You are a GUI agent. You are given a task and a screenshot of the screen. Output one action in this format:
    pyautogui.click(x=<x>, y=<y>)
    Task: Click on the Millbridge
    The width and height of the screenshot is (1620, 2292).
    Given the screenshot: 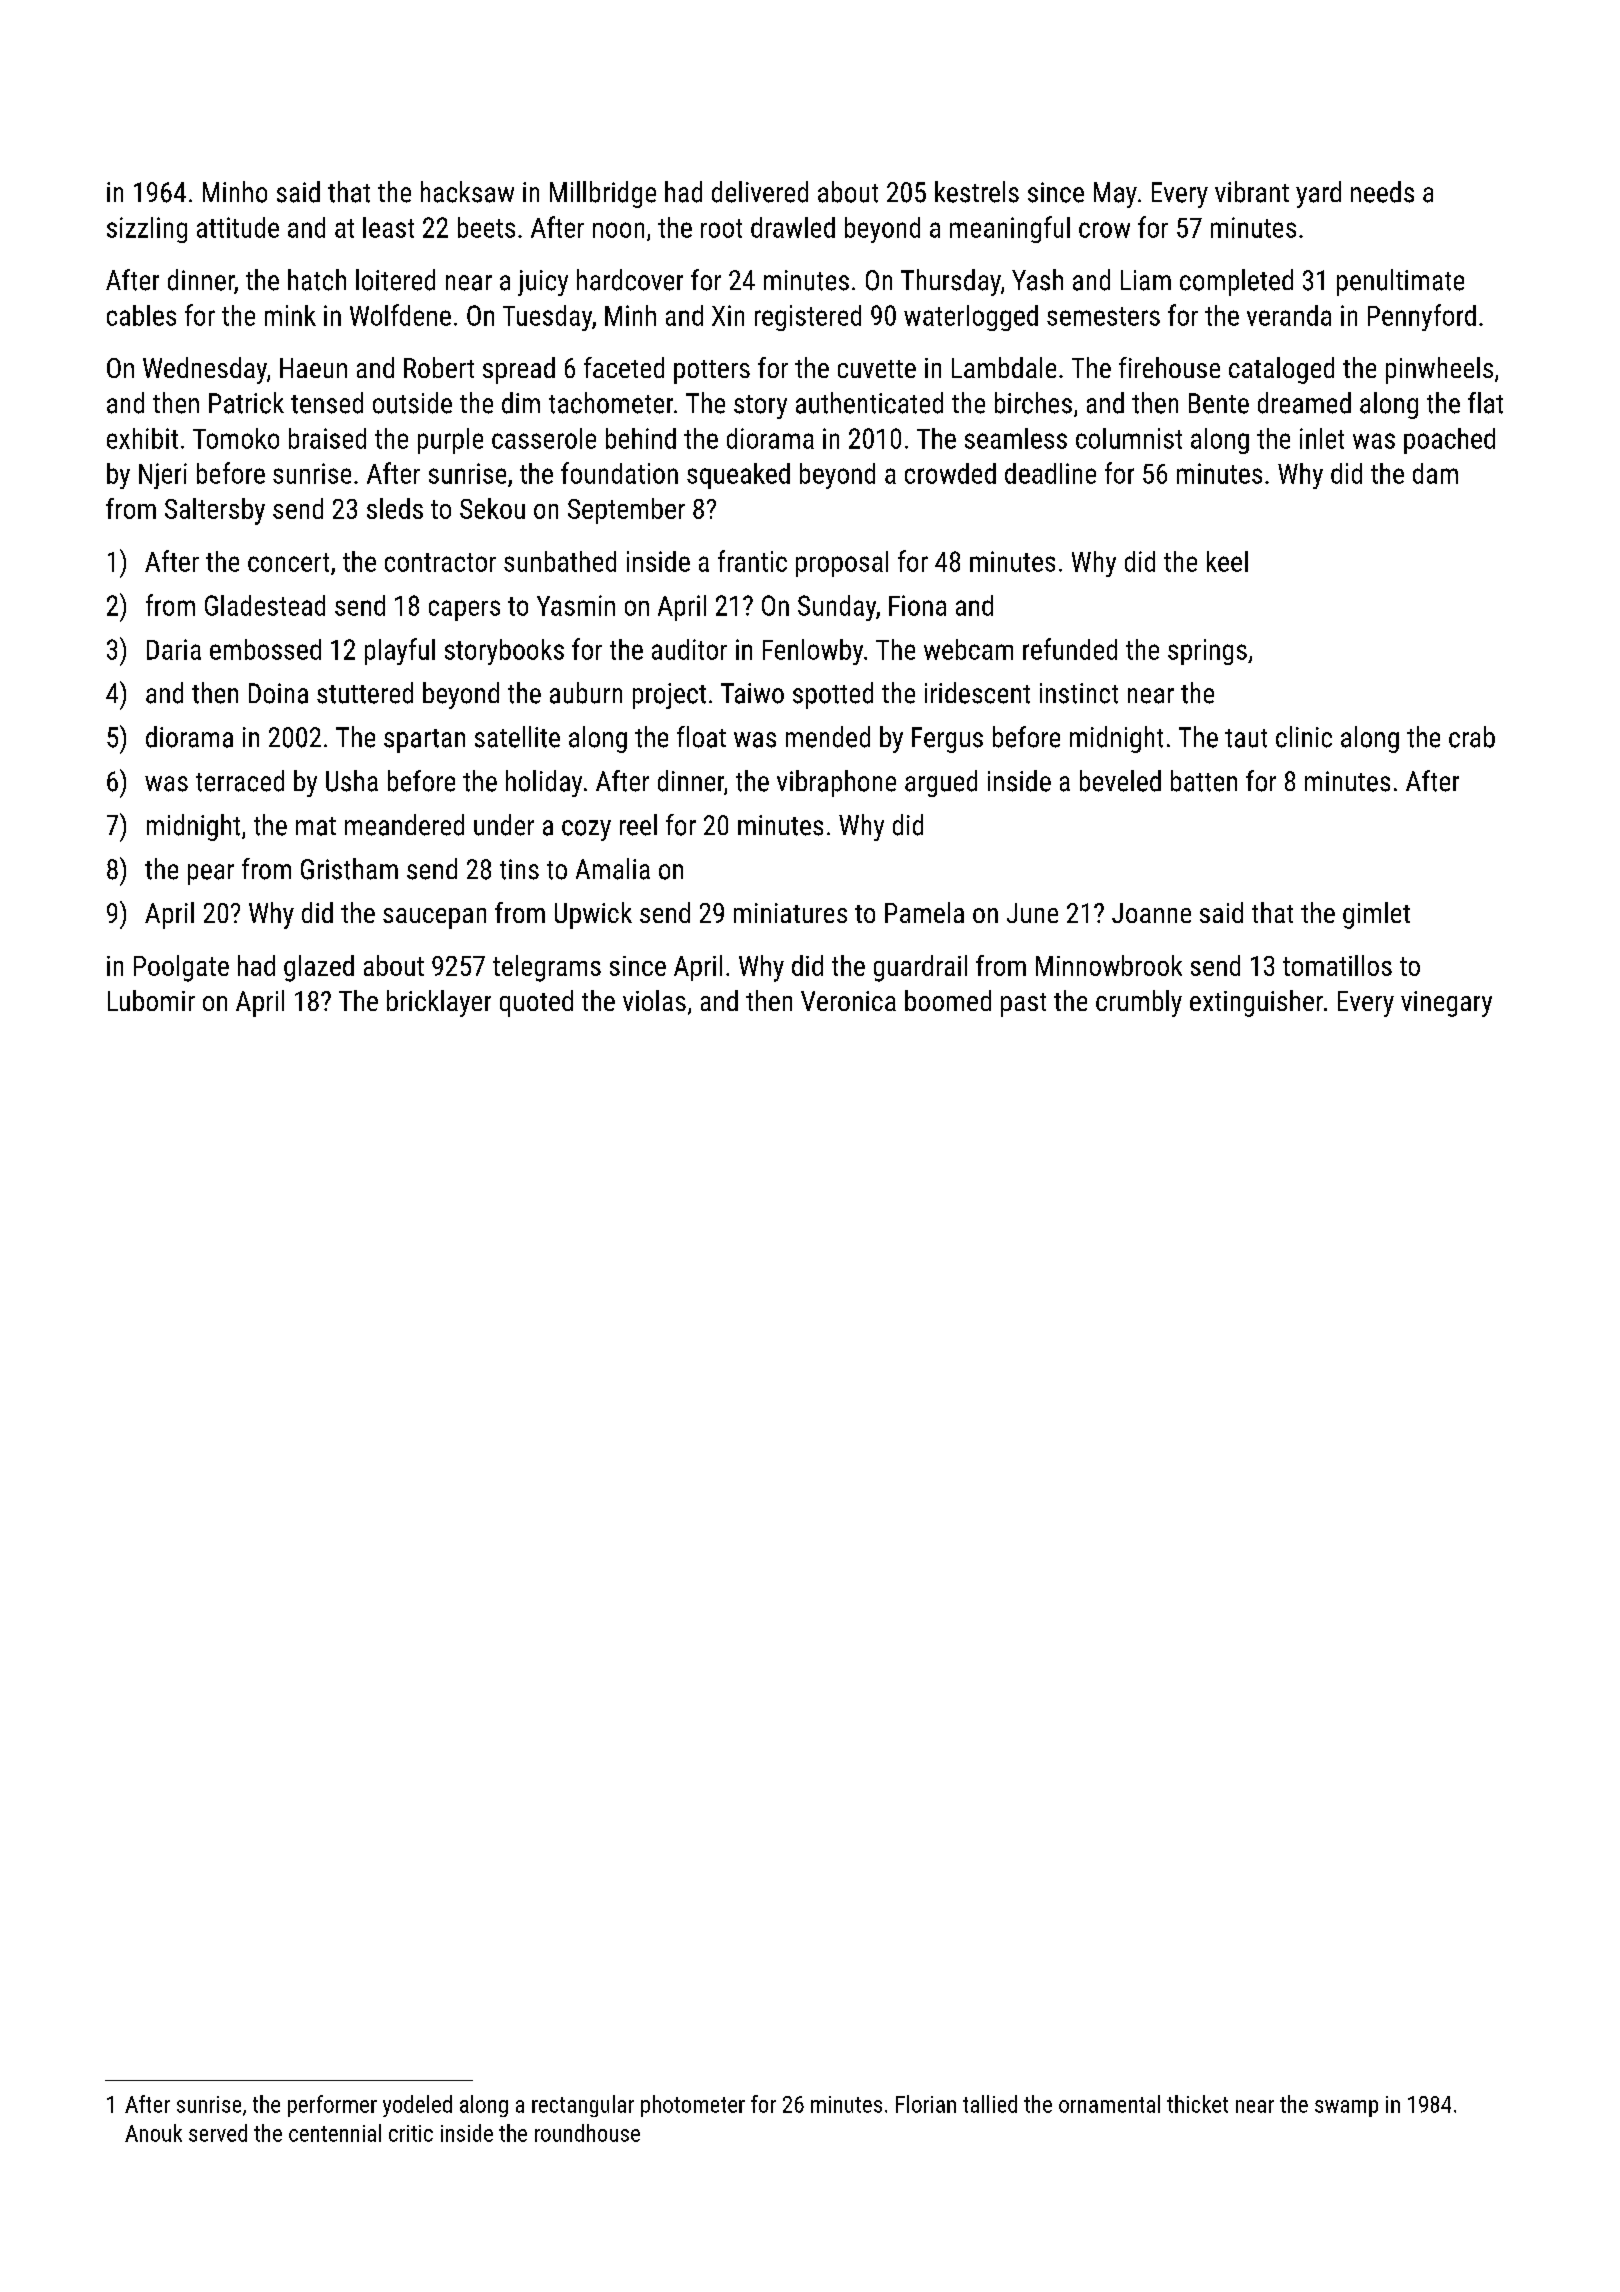 What is the action you would take?
    pyautogui.click(x=603, y=194)
